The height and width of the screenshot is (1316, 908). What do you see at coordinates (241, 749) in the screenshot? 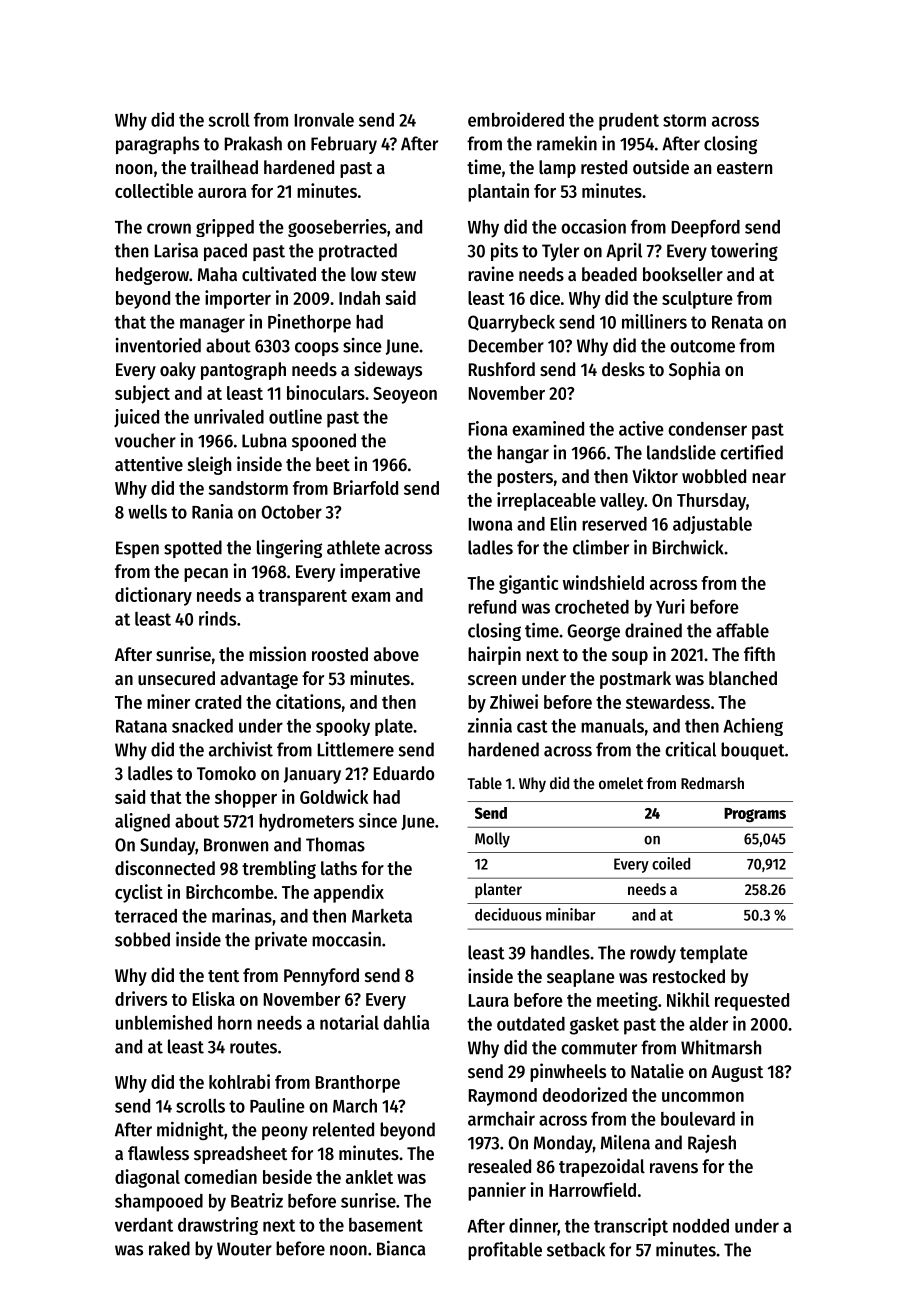
I see `archivist` at bounding box center [241, 749].
